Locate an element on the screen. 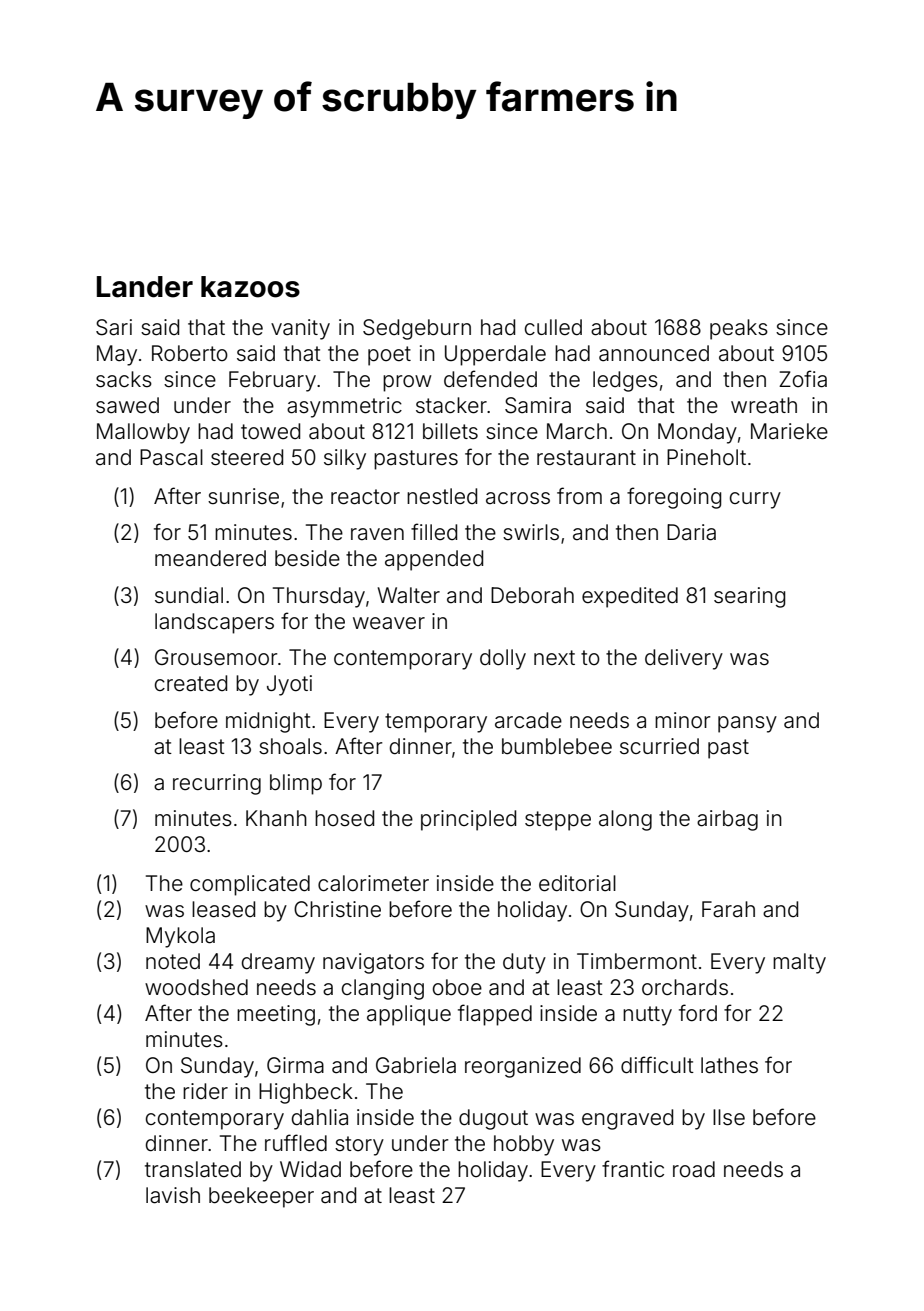  applique is located at coordinates (409, 1015).
